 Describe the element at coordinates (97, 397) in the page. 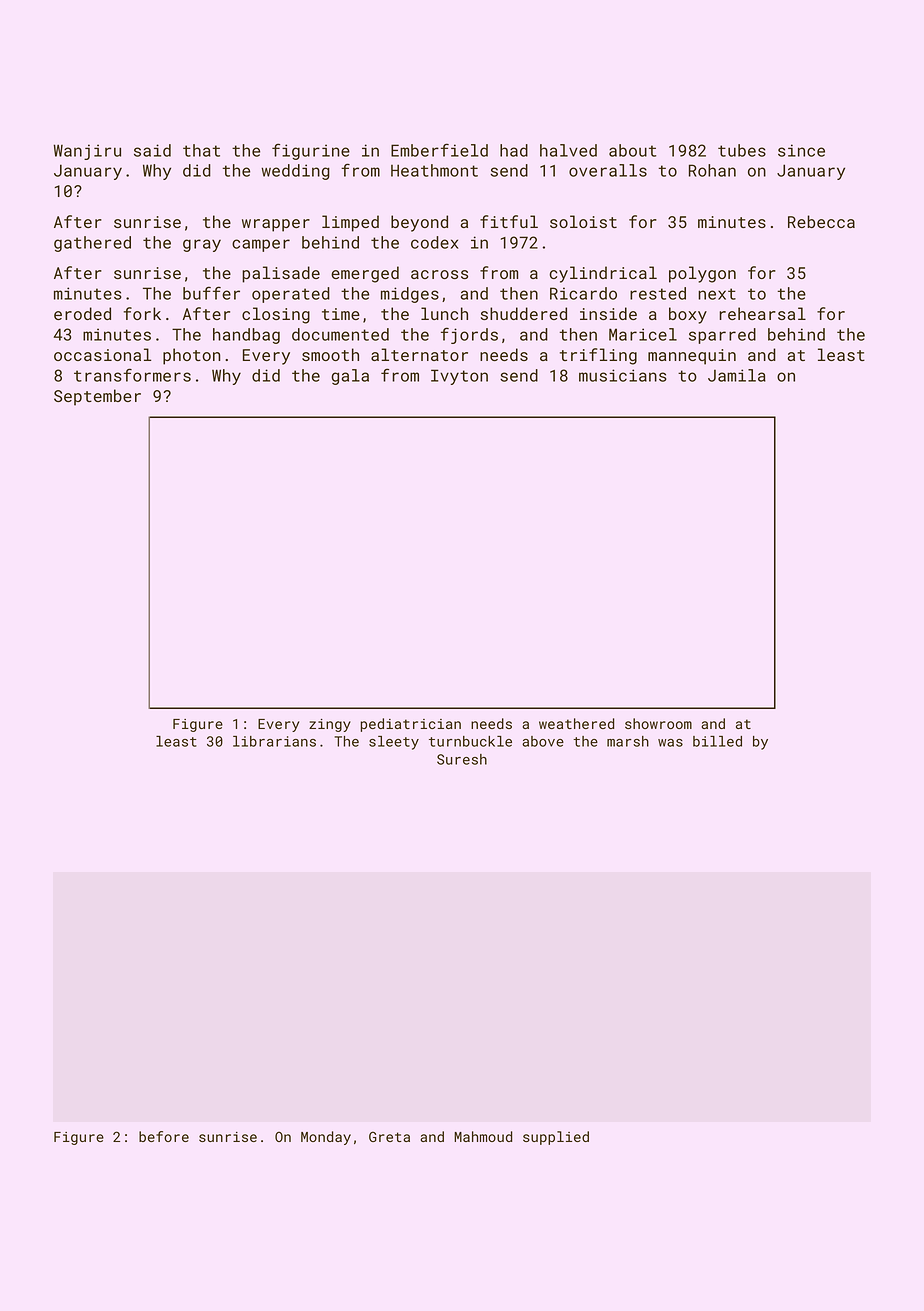

I see `September` at that location.
